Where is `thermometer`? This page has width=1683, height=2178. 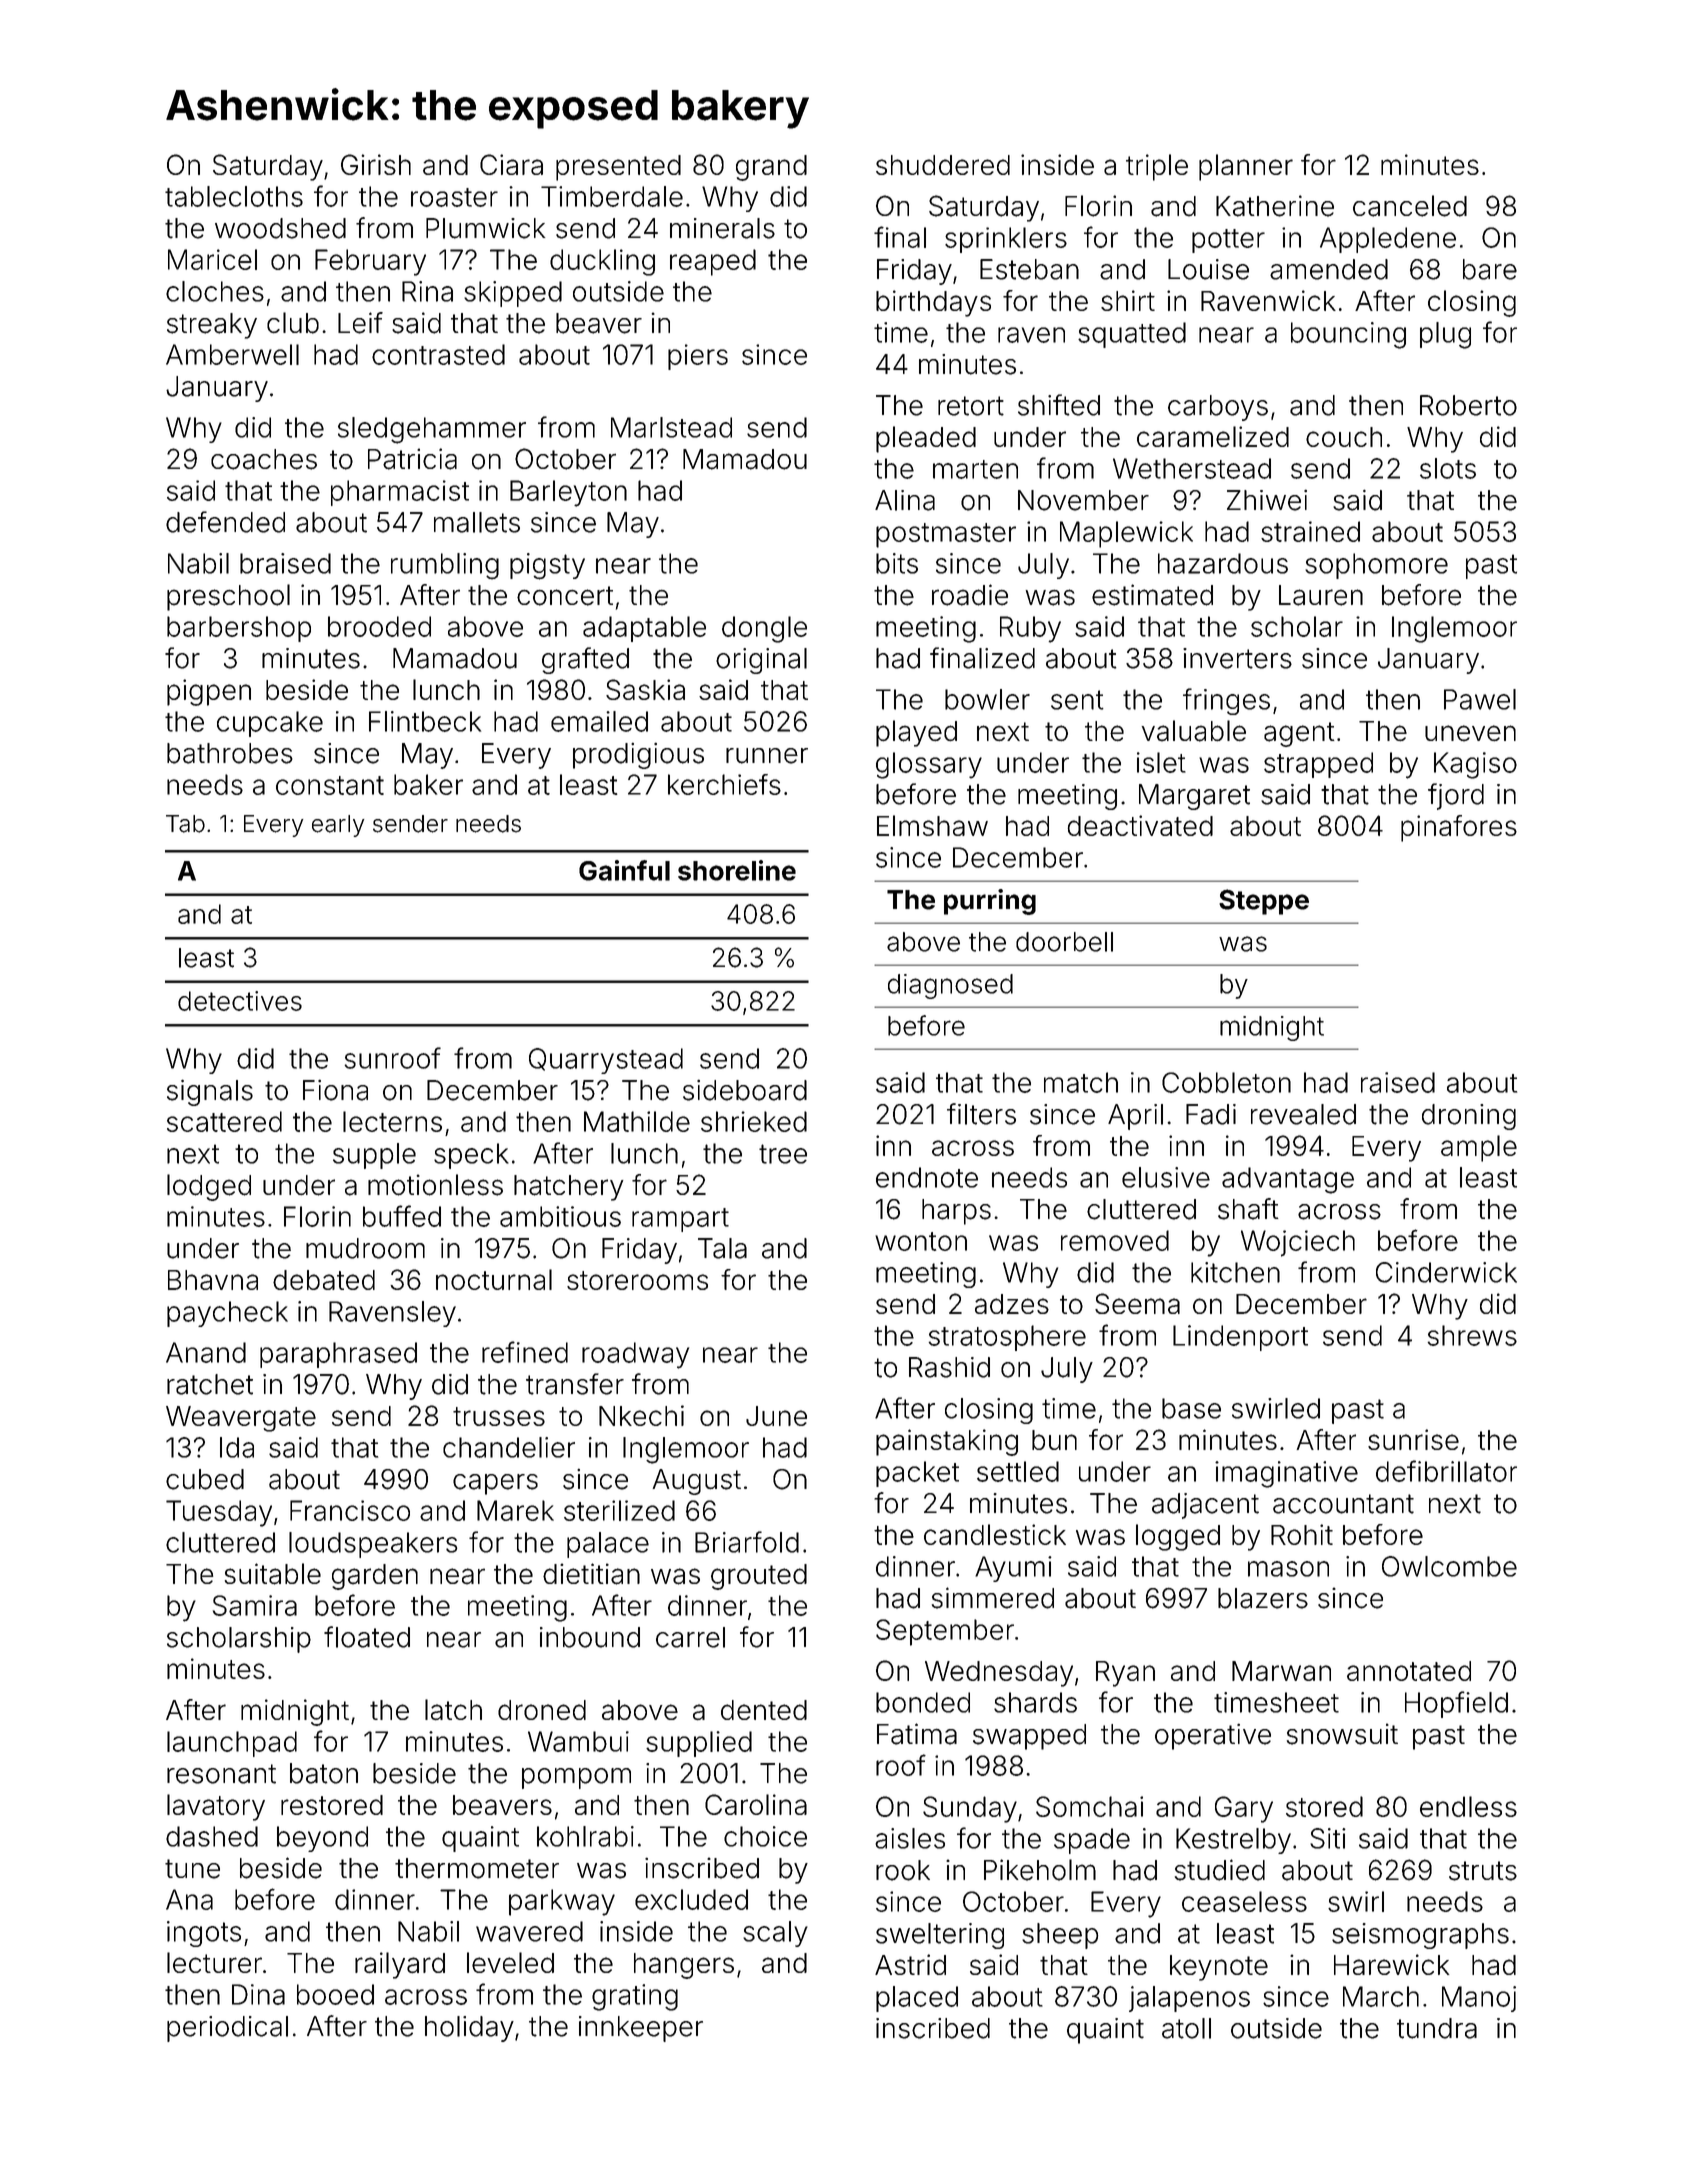 thermometer is located at coordinates (477, 1868).
